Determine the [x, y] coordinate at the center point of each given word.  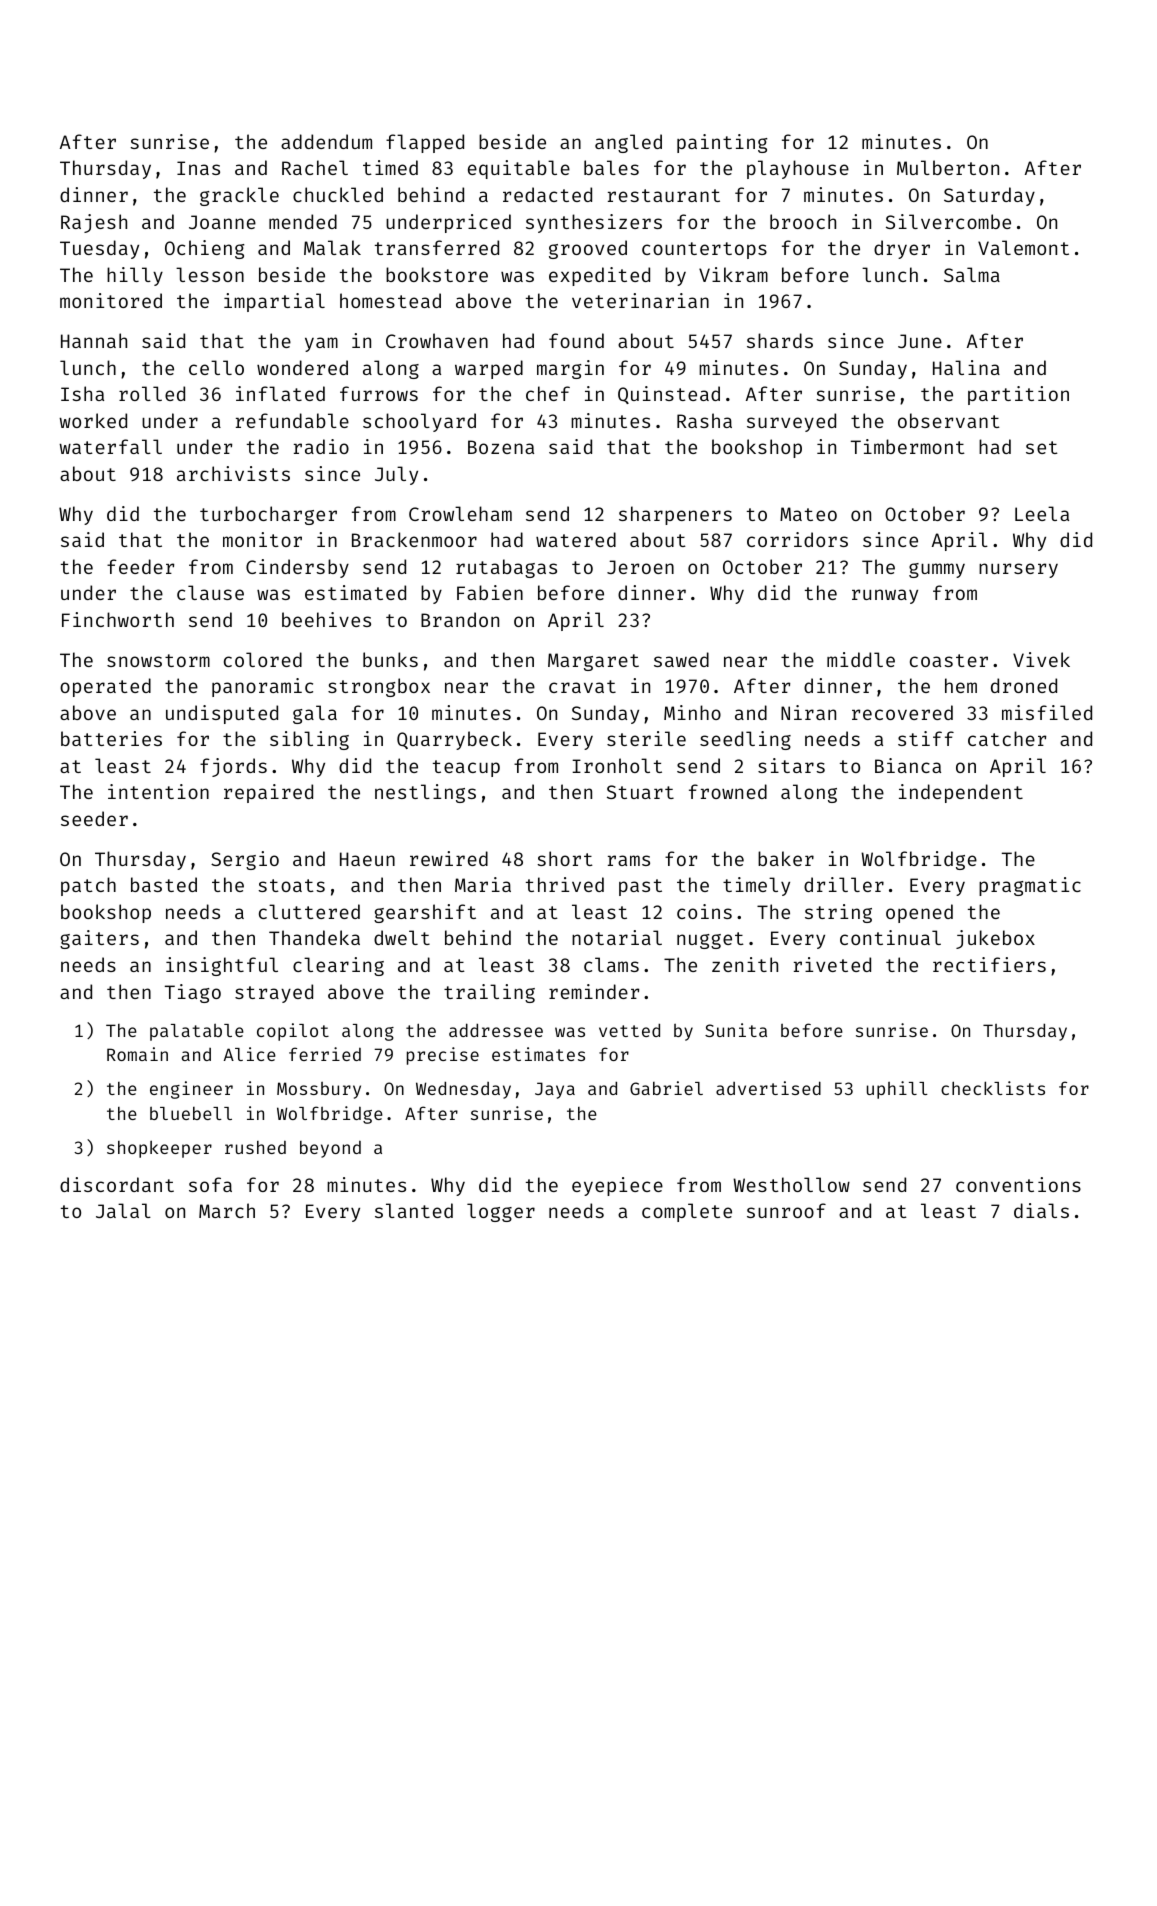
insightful [222, 966]
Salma [972, 274]
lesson [210, 274]
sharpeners [675, 515]
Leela [1042, 513]
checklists [993, 1088]
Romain [137, 1054]
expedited [599, 276]
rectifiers [989, 964]
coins [704, 911]
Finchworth [118, 619]
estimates [538, 1054]
